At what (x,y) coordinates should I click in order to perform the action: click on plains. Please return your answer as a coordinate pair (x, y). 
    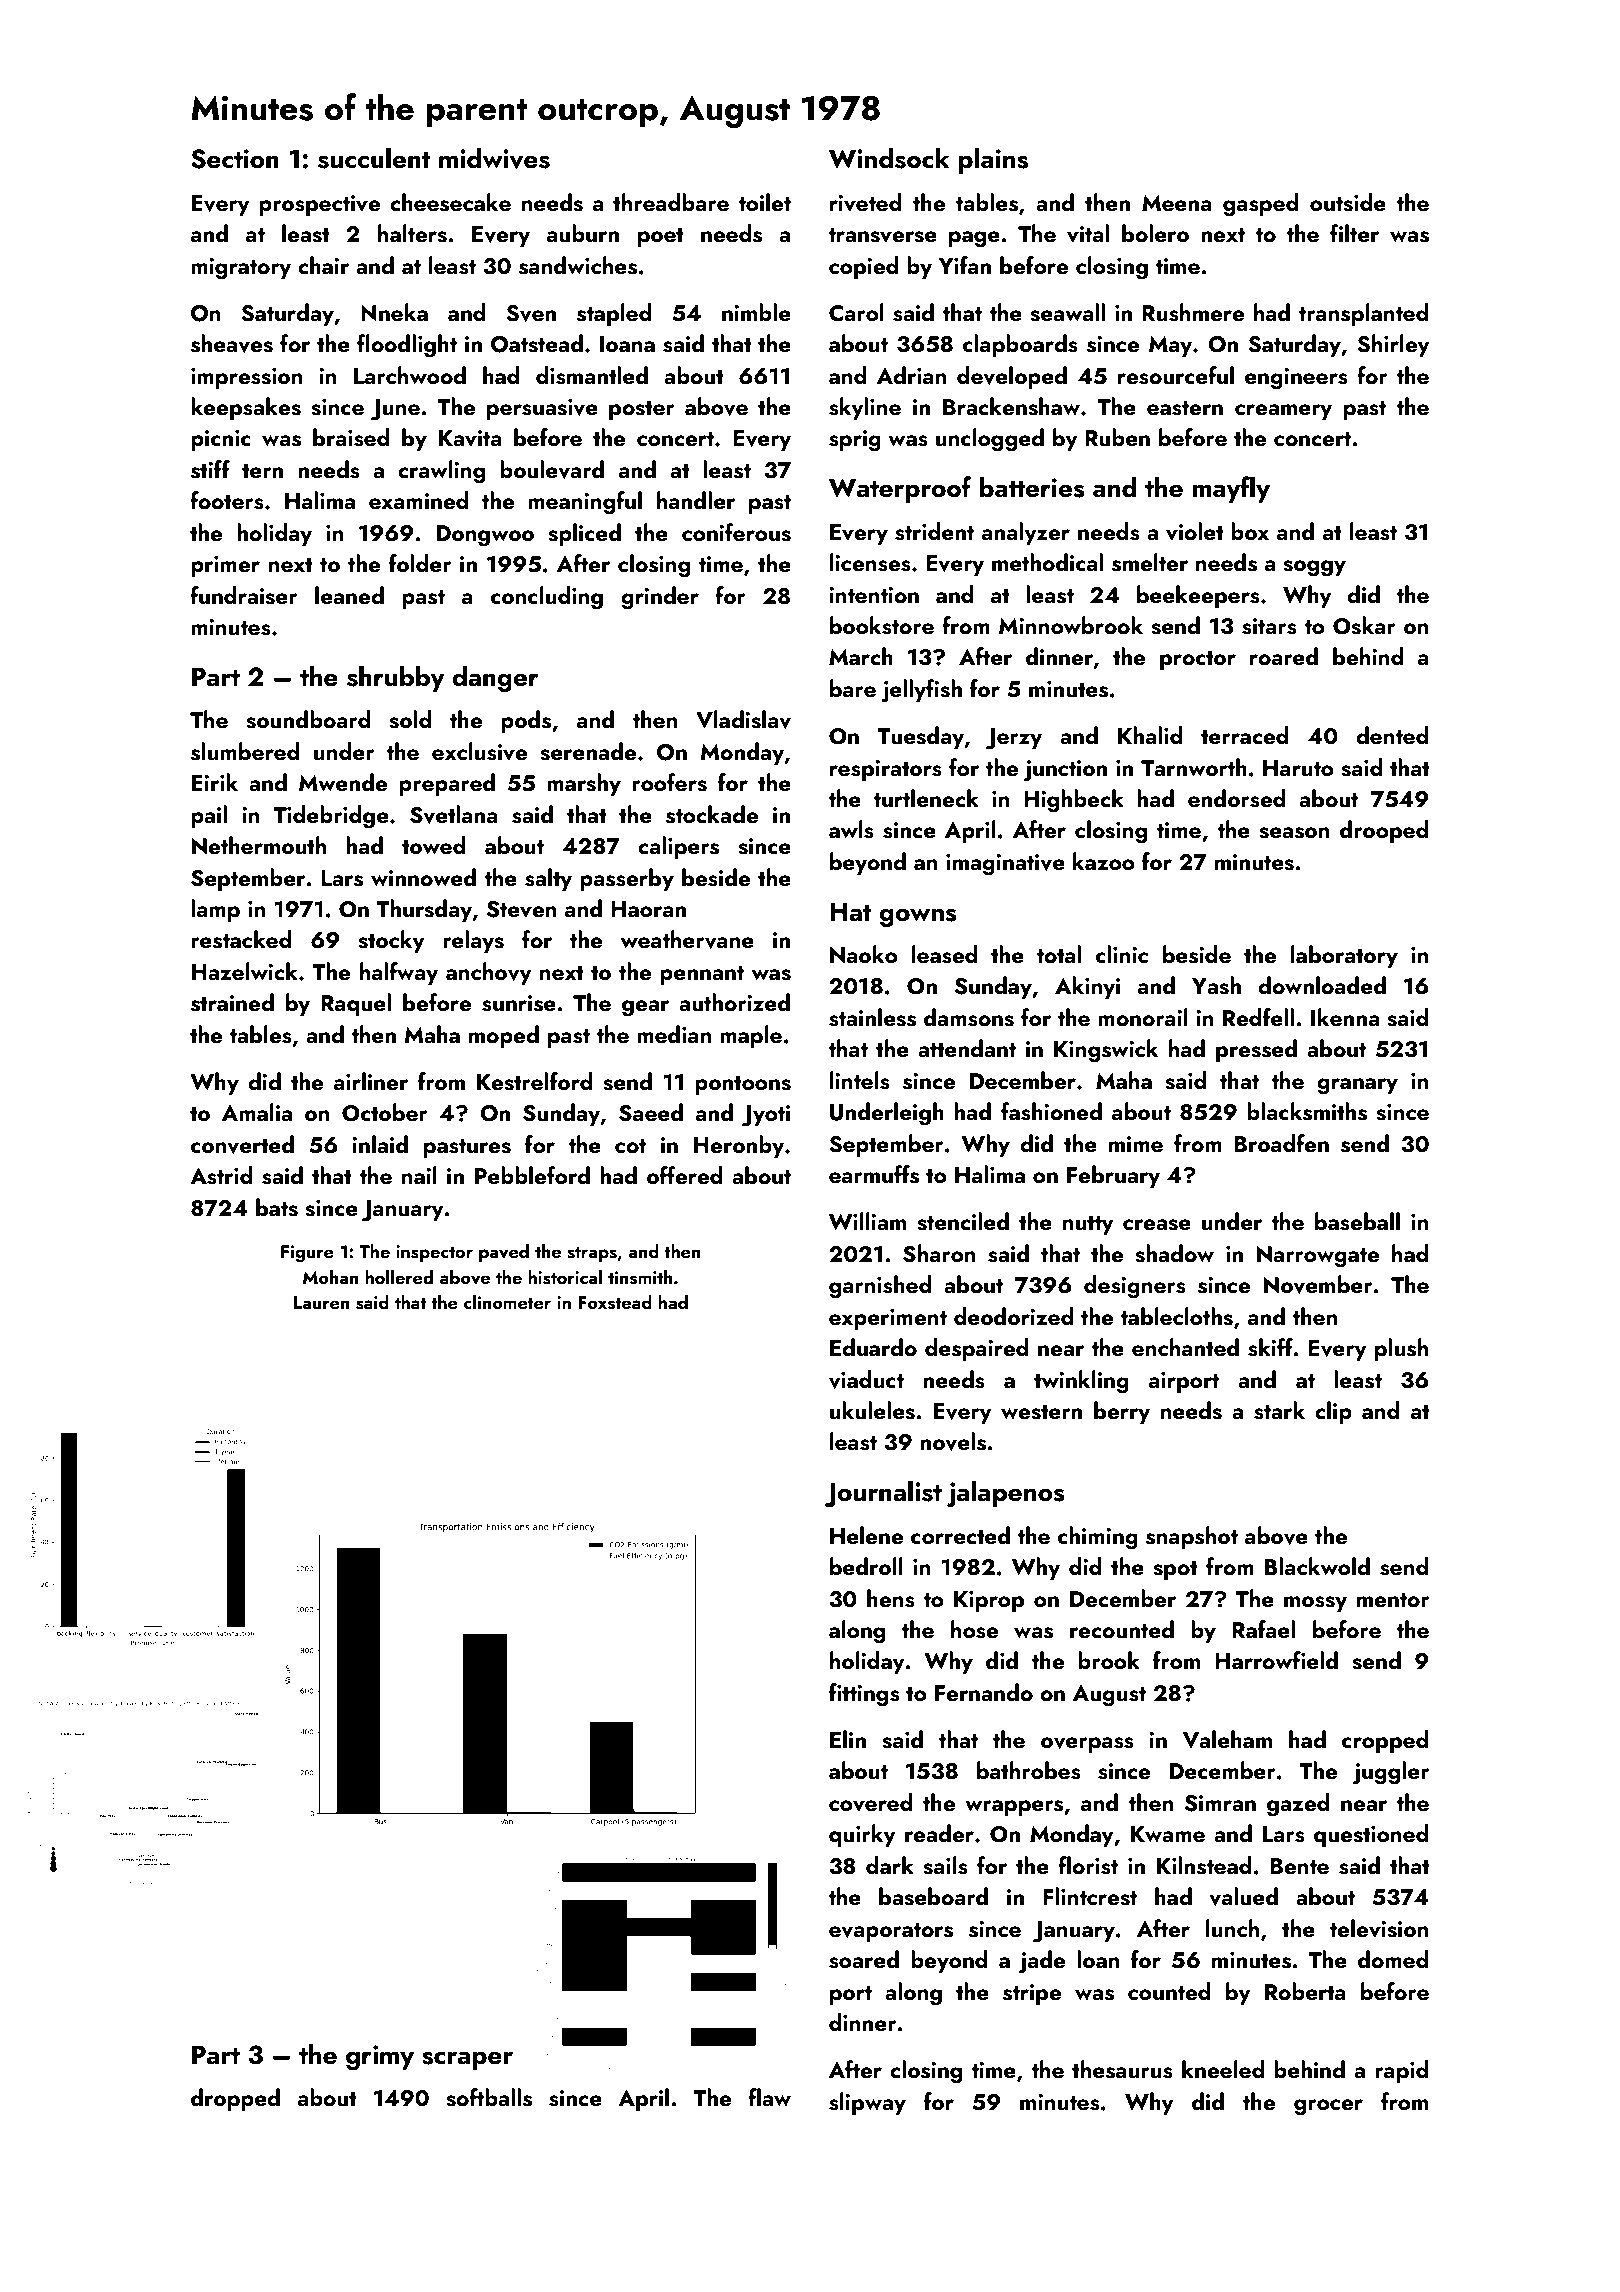
    Looking at the image, I should click on (993, 160).
